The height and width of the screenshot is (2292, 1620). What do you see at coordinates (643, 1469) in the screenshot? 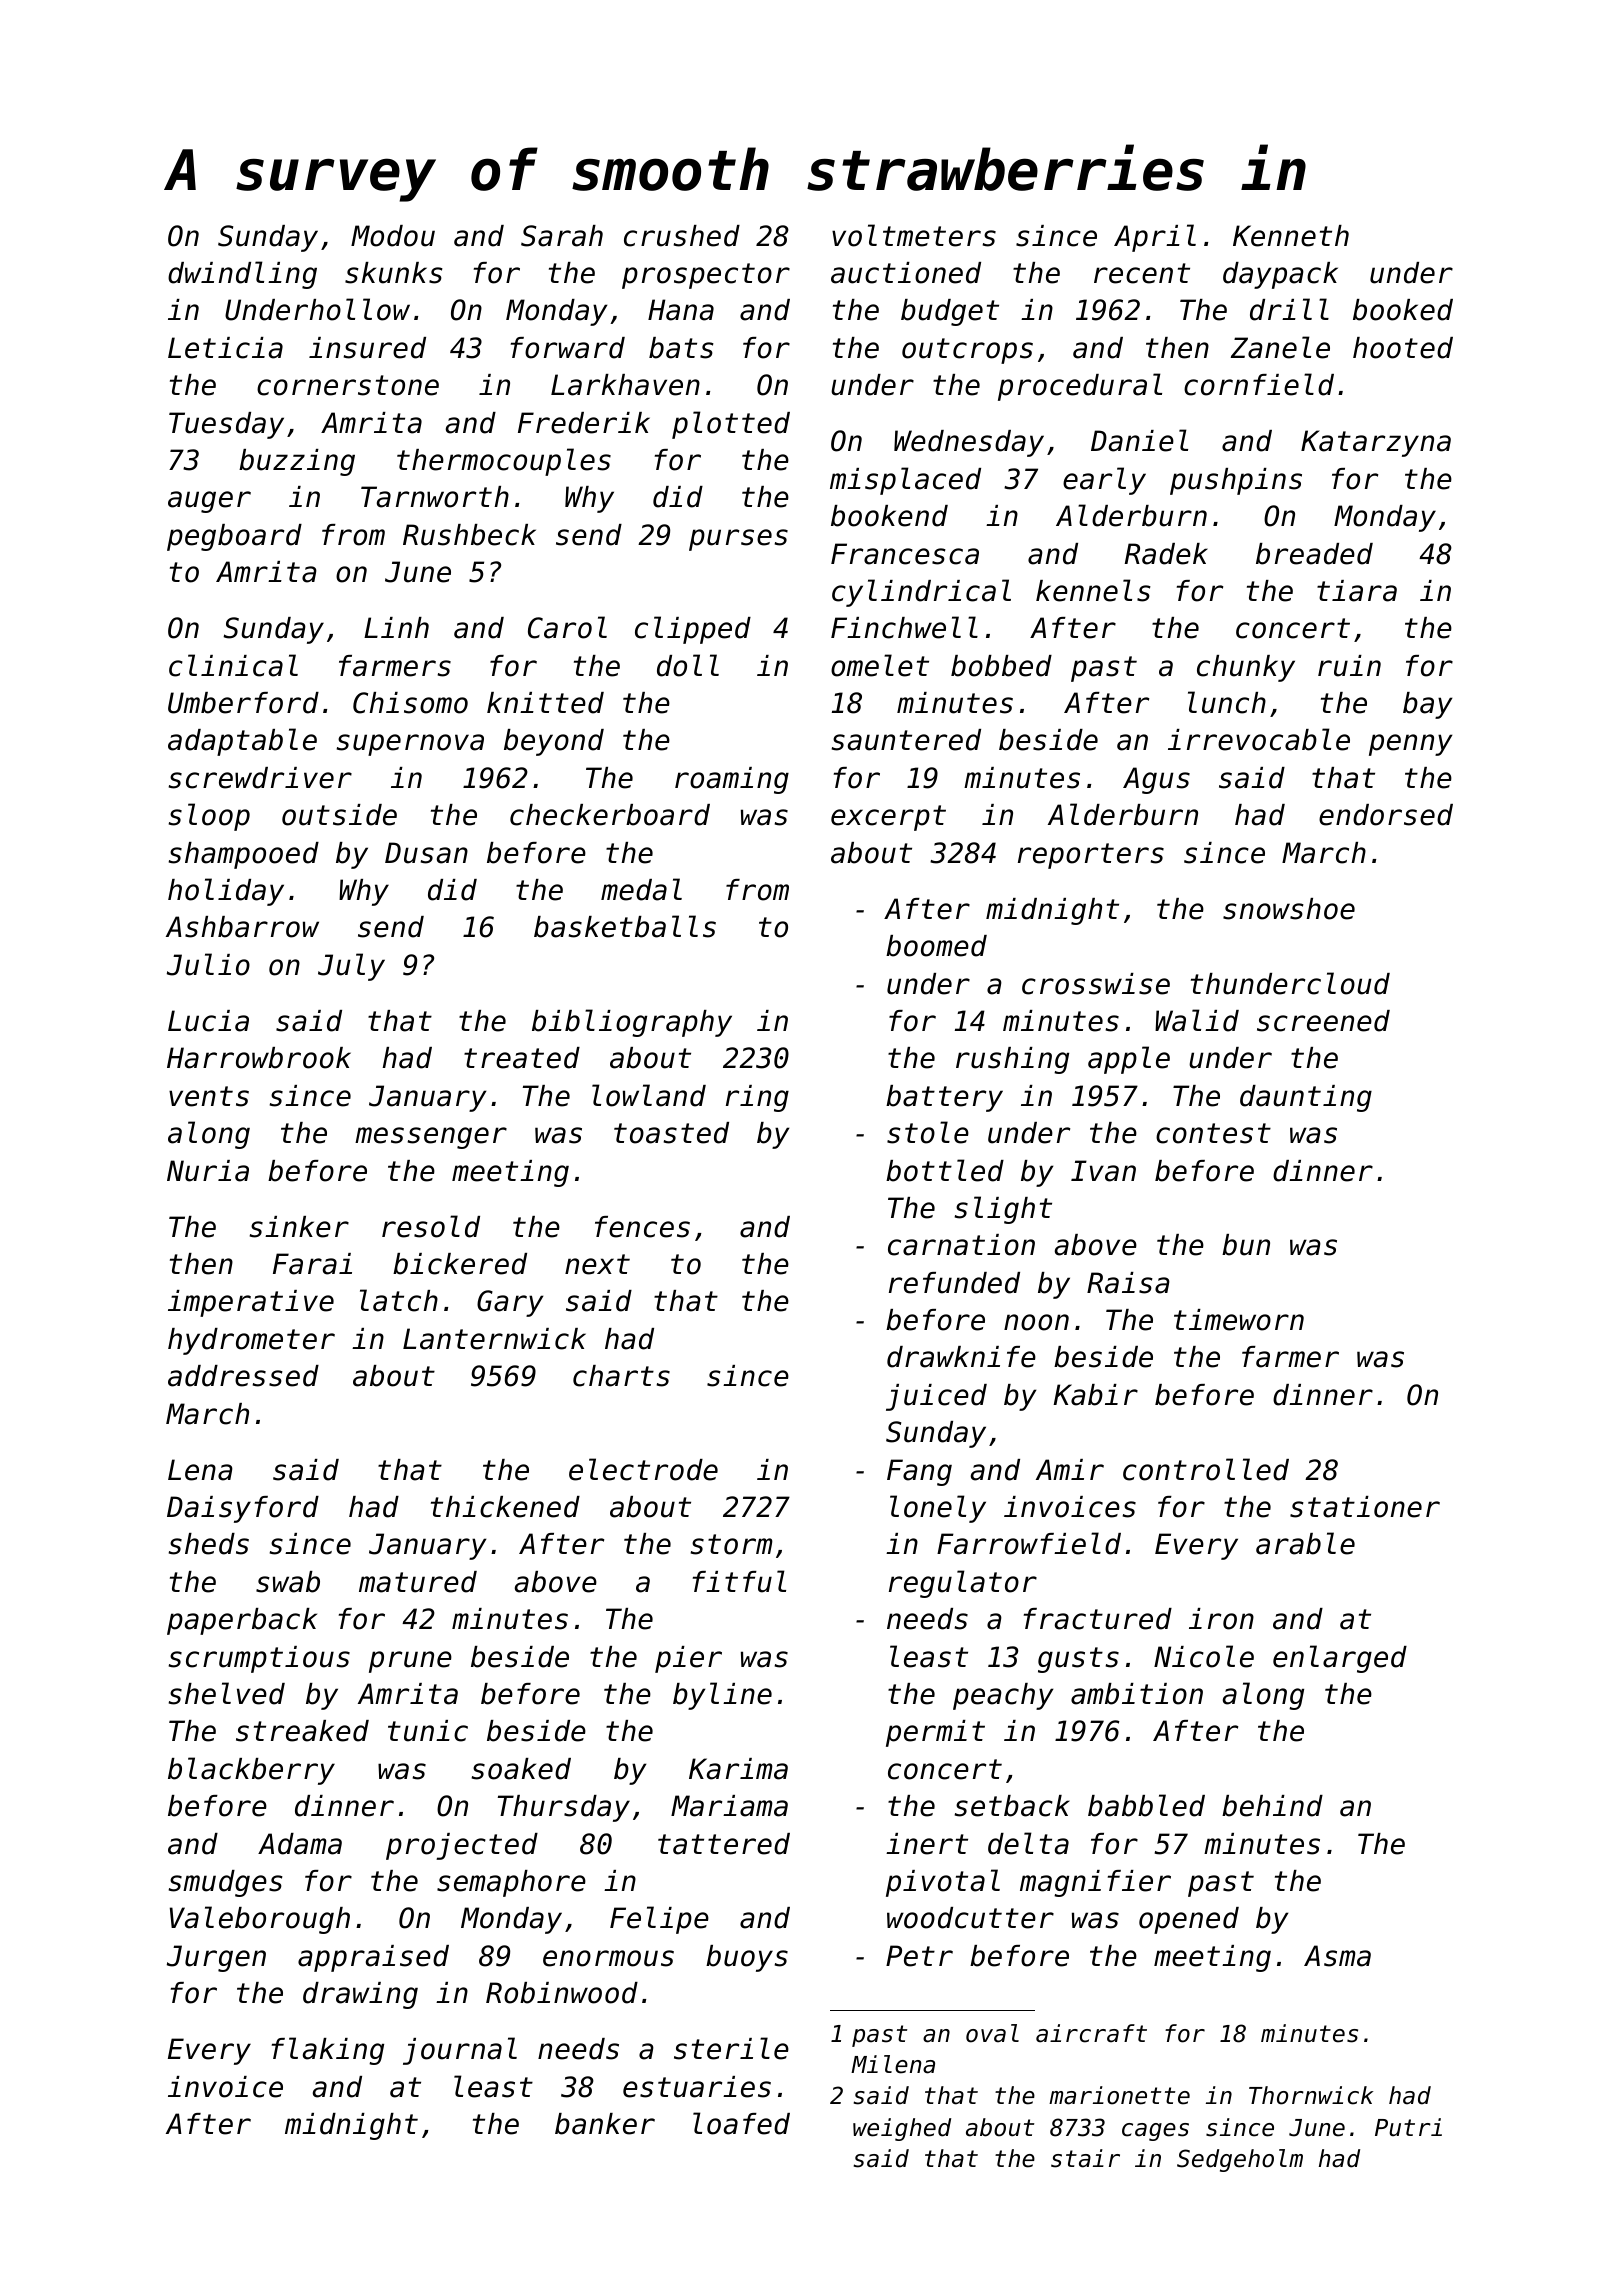
I see `electrode` at bounding box center [643, 1469].
